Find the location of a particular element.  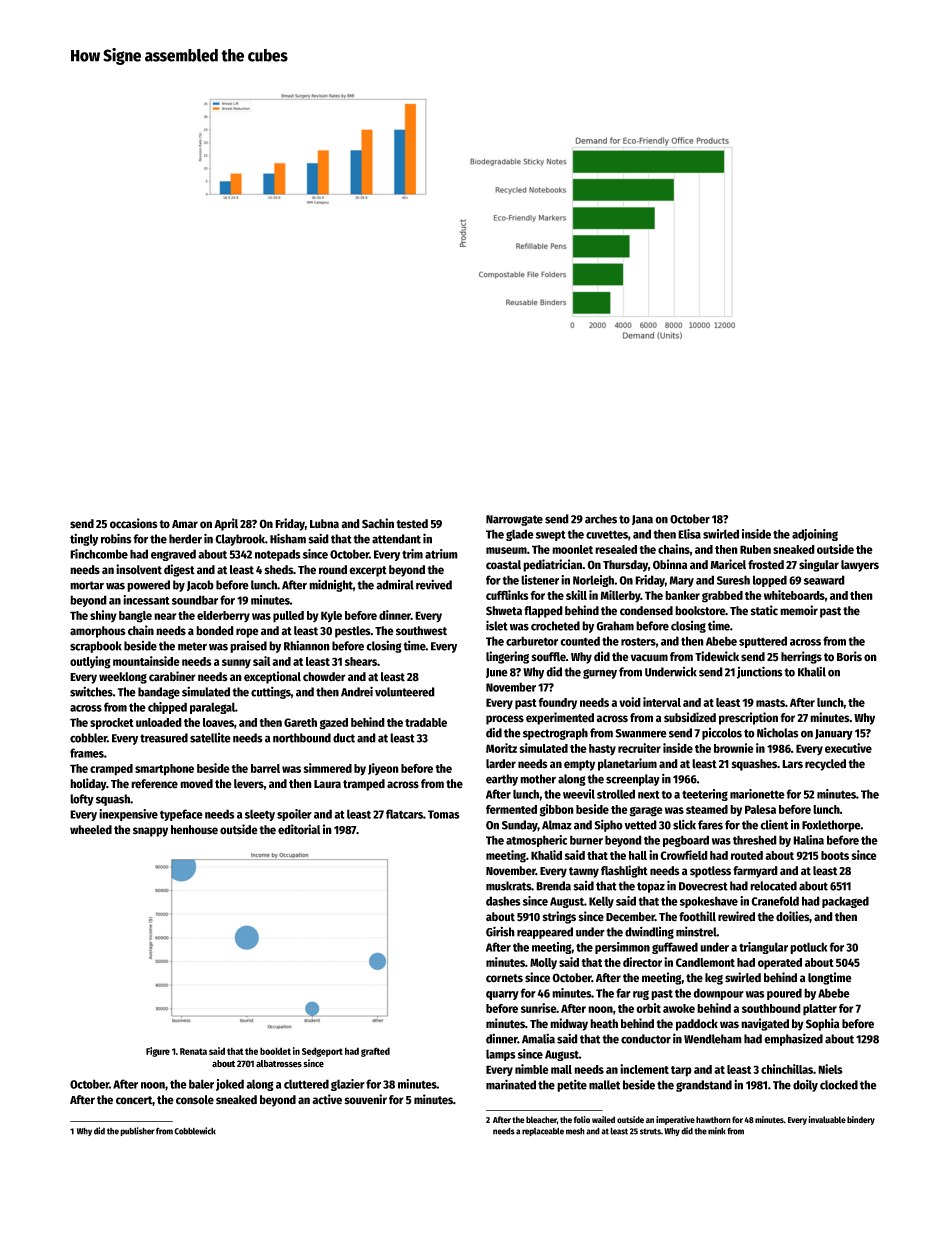

boots is located at coordinates (835, 855).
